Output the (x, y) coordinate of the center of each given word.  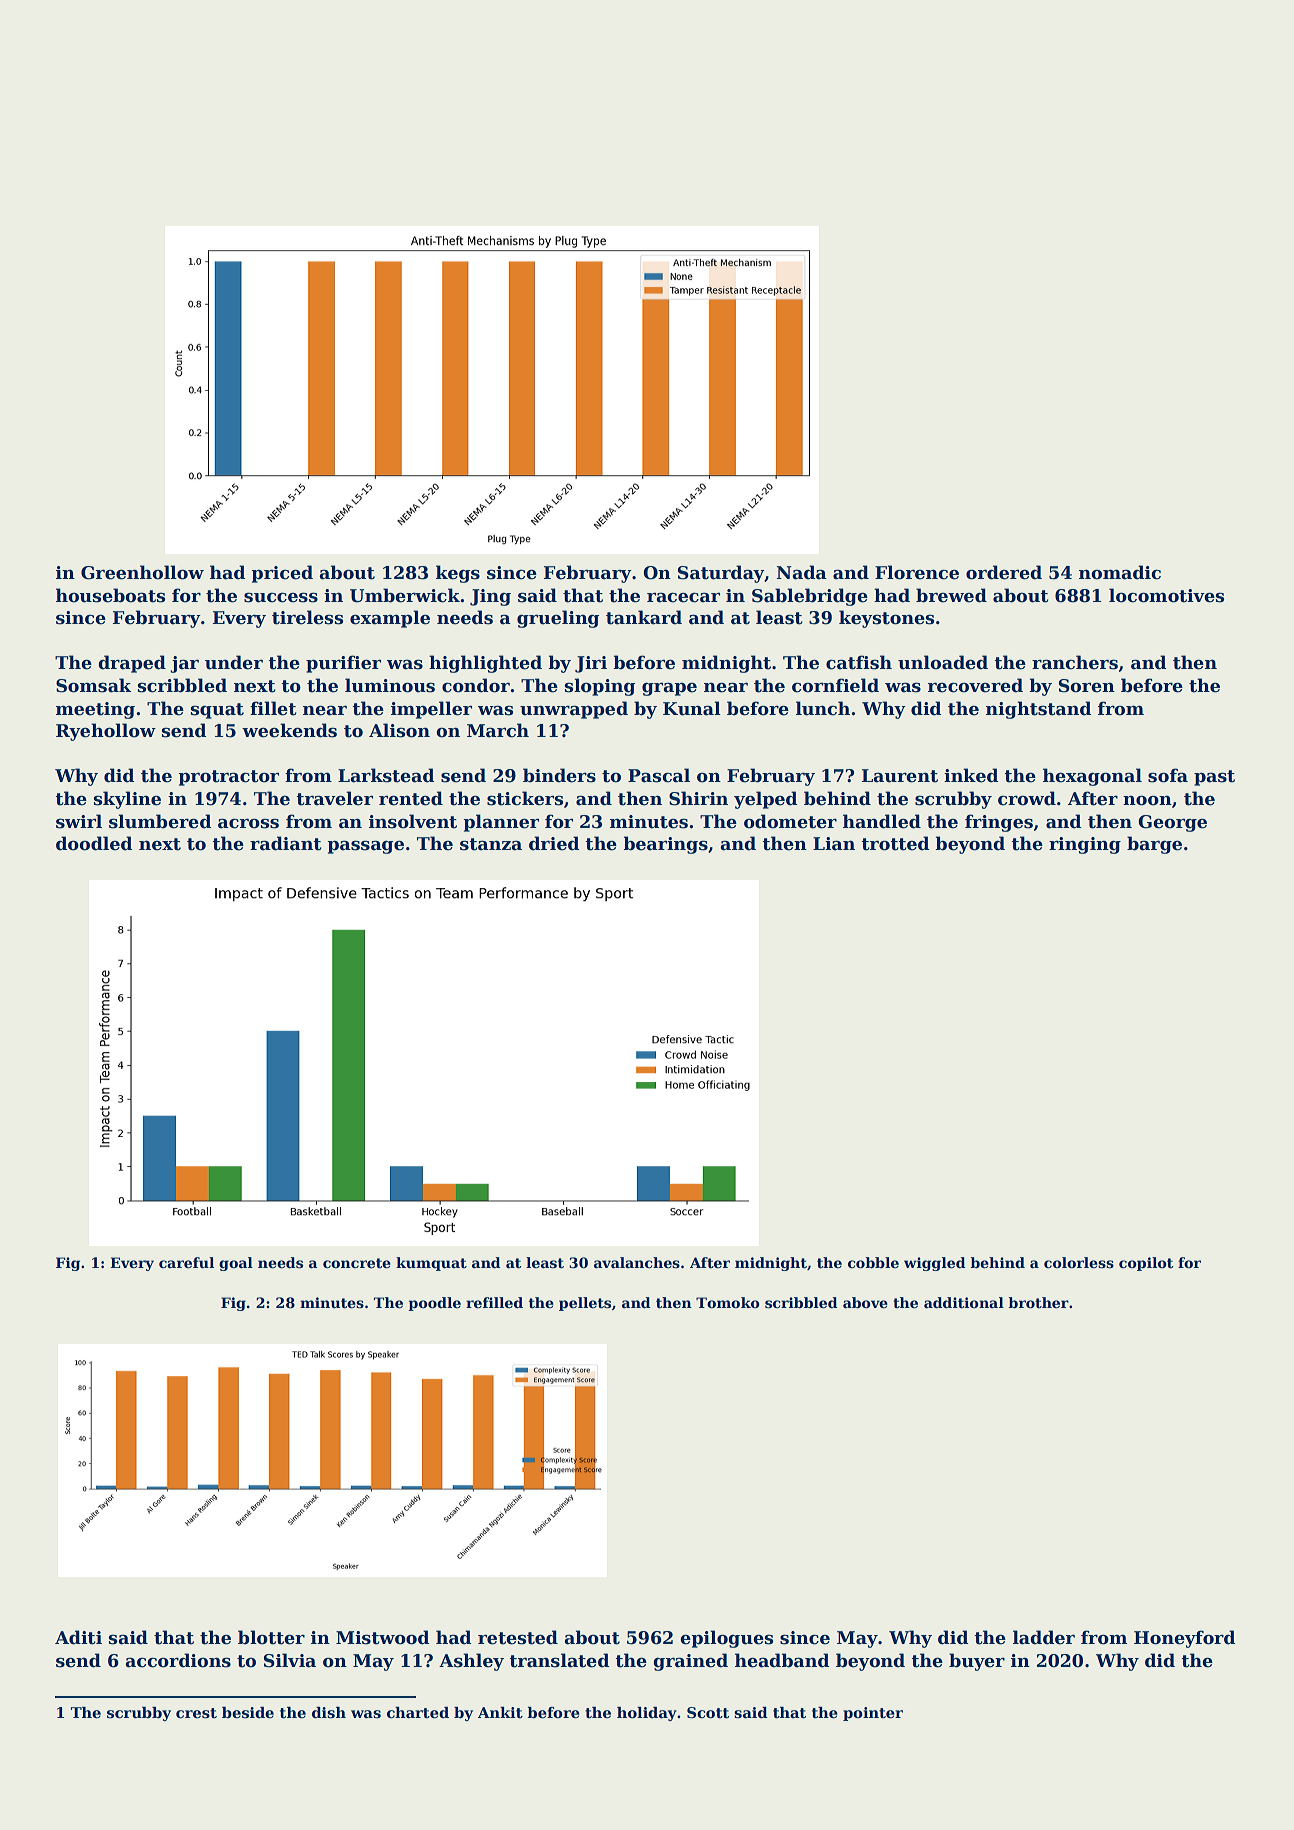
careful (186, 1262)
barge (1154, 845)
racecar (683, 598)
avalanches (637, 1262)
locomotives (1166, 595)
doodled (94, 843)
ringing (1085, 845)
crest (196, 1713)
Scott (708, 1713)
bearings (666, 845)
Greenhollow (142, 572)
